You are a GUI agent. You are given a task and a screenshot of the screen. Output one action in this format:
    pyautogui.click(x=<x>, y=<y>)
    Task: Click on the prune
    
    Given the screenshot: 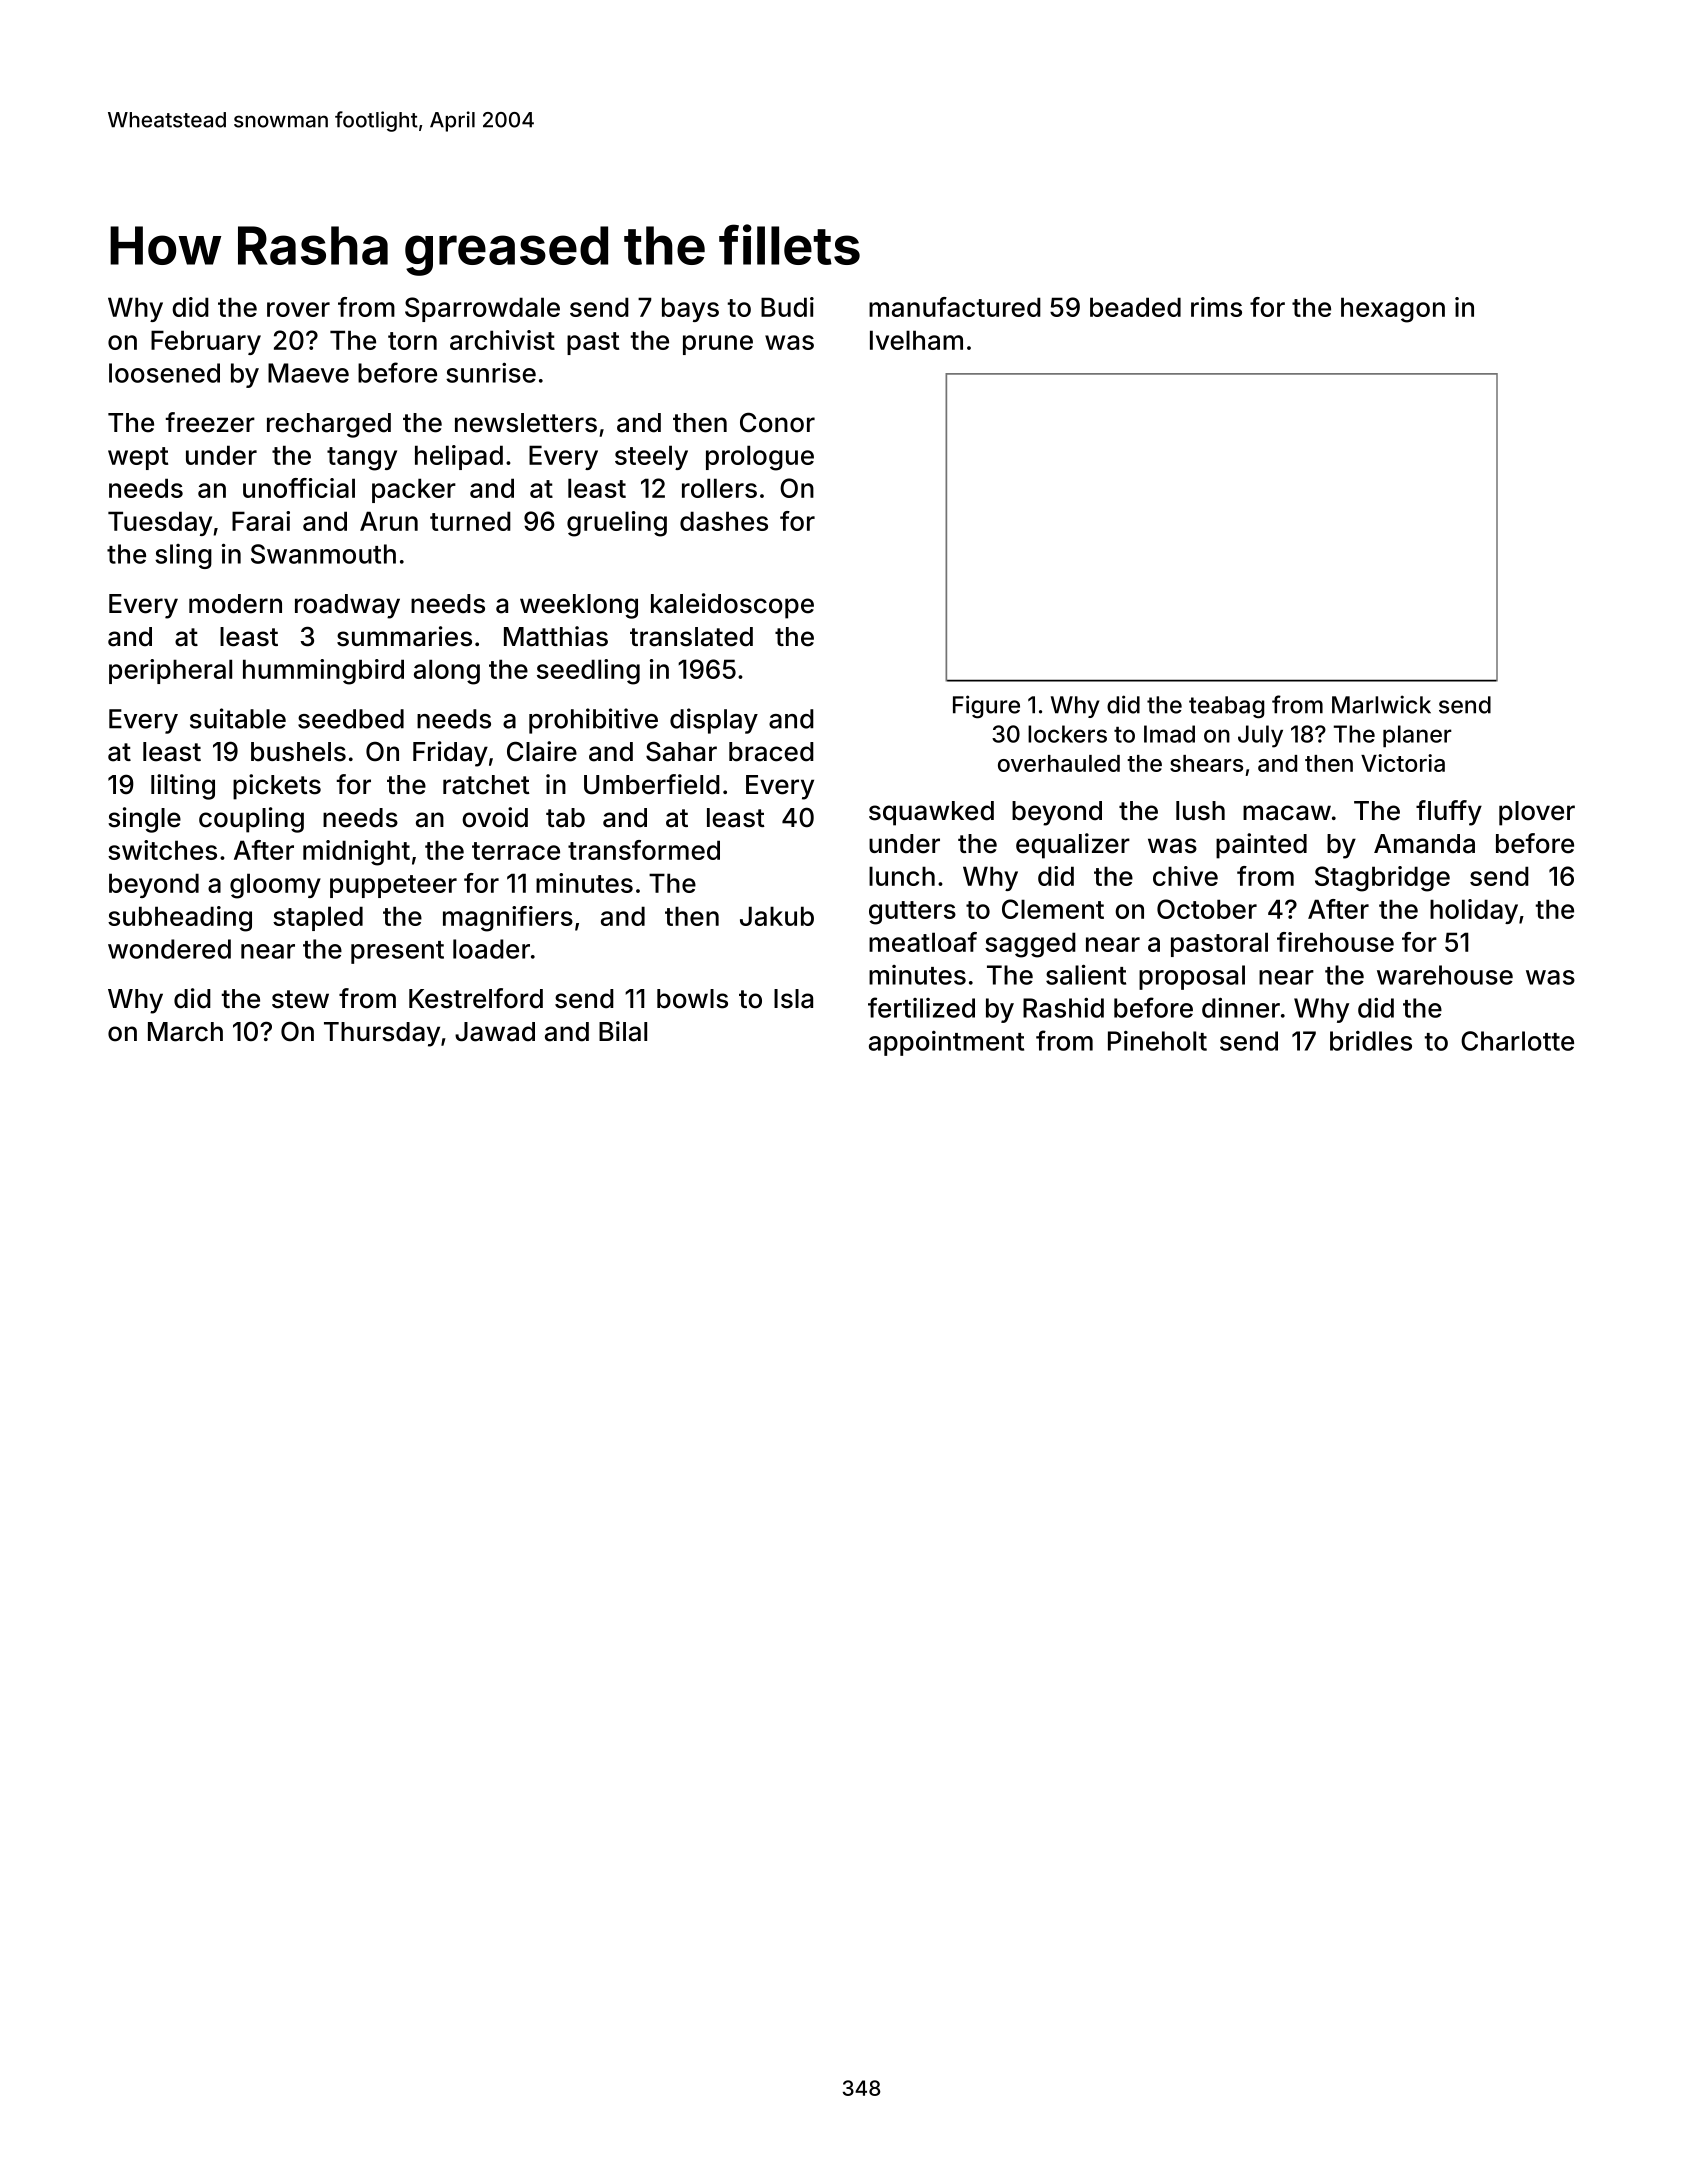 What is the action you would take?
    pyautogui.click(x=718, y=345)
